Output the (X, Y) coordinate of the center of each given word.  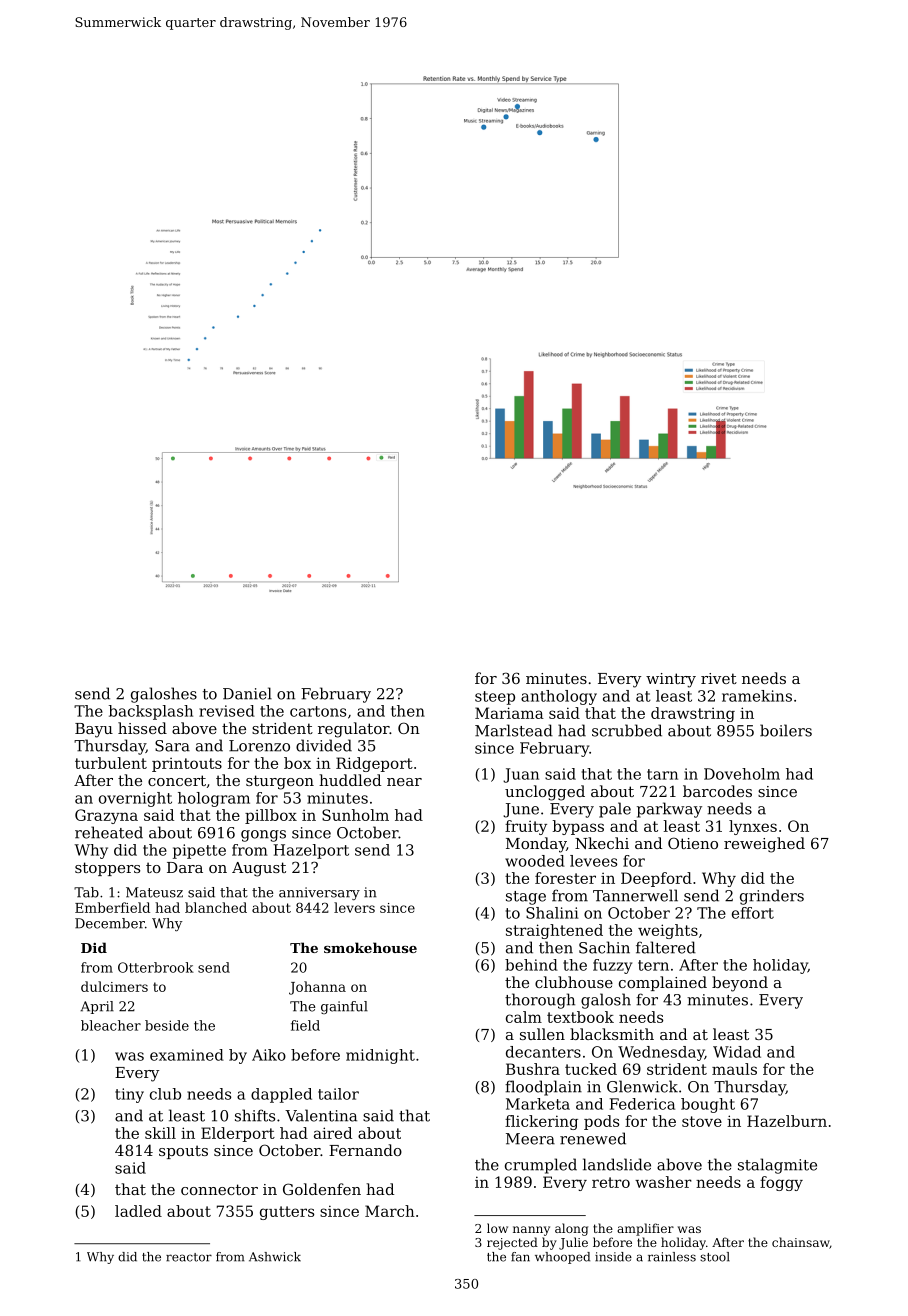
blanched (216, 907)
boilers (786, 730)
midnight (380, 1056)
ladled (138, 1211)
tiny (129, 1095)
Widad (737, 1052)
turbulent (111, 763)
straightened (554, 931)
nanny (531, 1231)
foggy (781, 1183)
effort (753, 913)
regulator (353, 730)
